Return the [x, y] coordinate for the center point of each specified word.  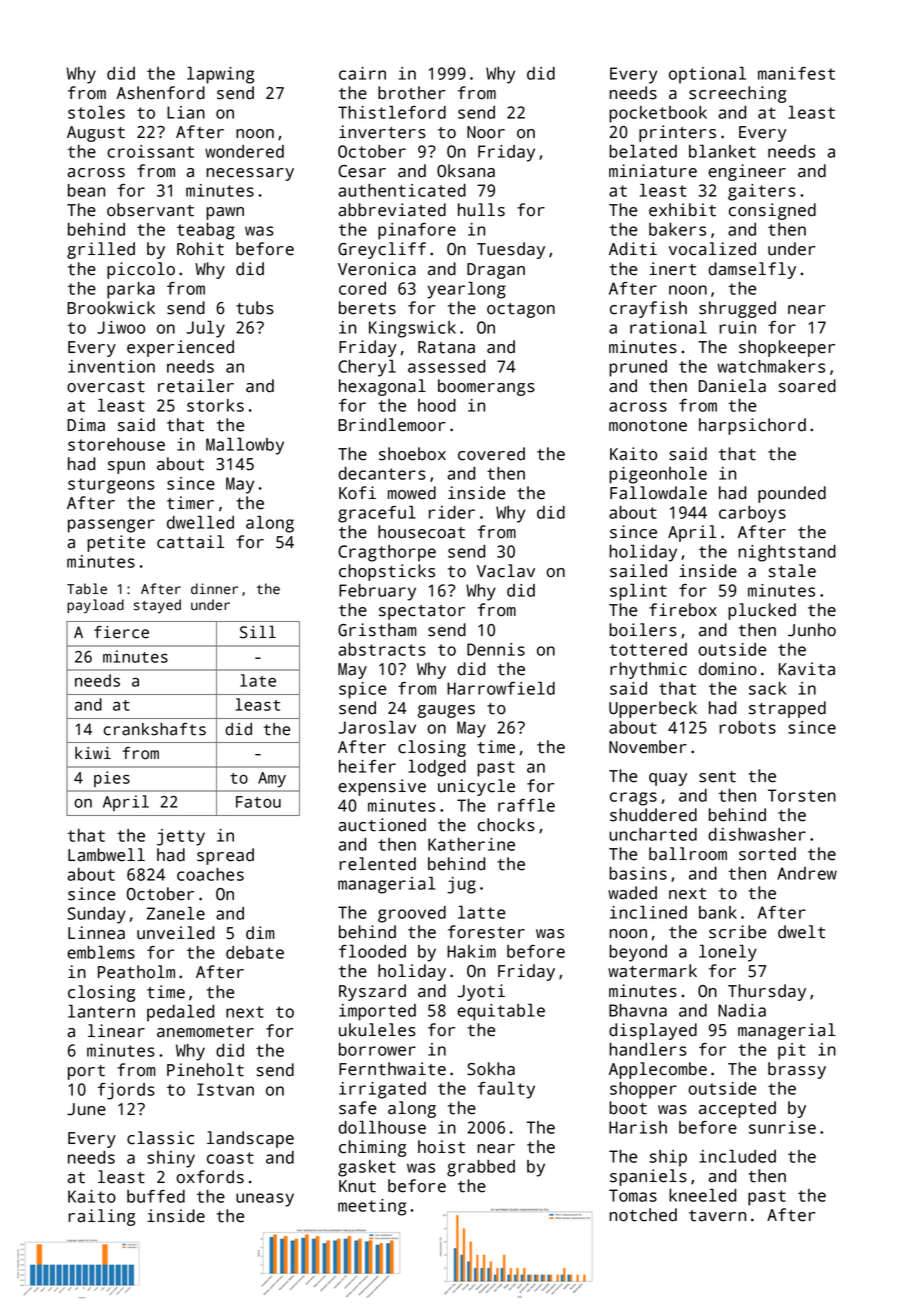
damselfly [752, 270]
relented [377, 864]
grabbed [481, 1168]
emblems [101, 952]
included [737, 1156]
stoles [96, 112]
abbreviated [392, 210]
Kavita [807, 669]
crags [633, 799]
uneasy [265, 1200]
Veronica [377, 269]
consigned [772, 211]
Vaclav [506, 571]
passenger [111, 526]
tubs [255, 308]
